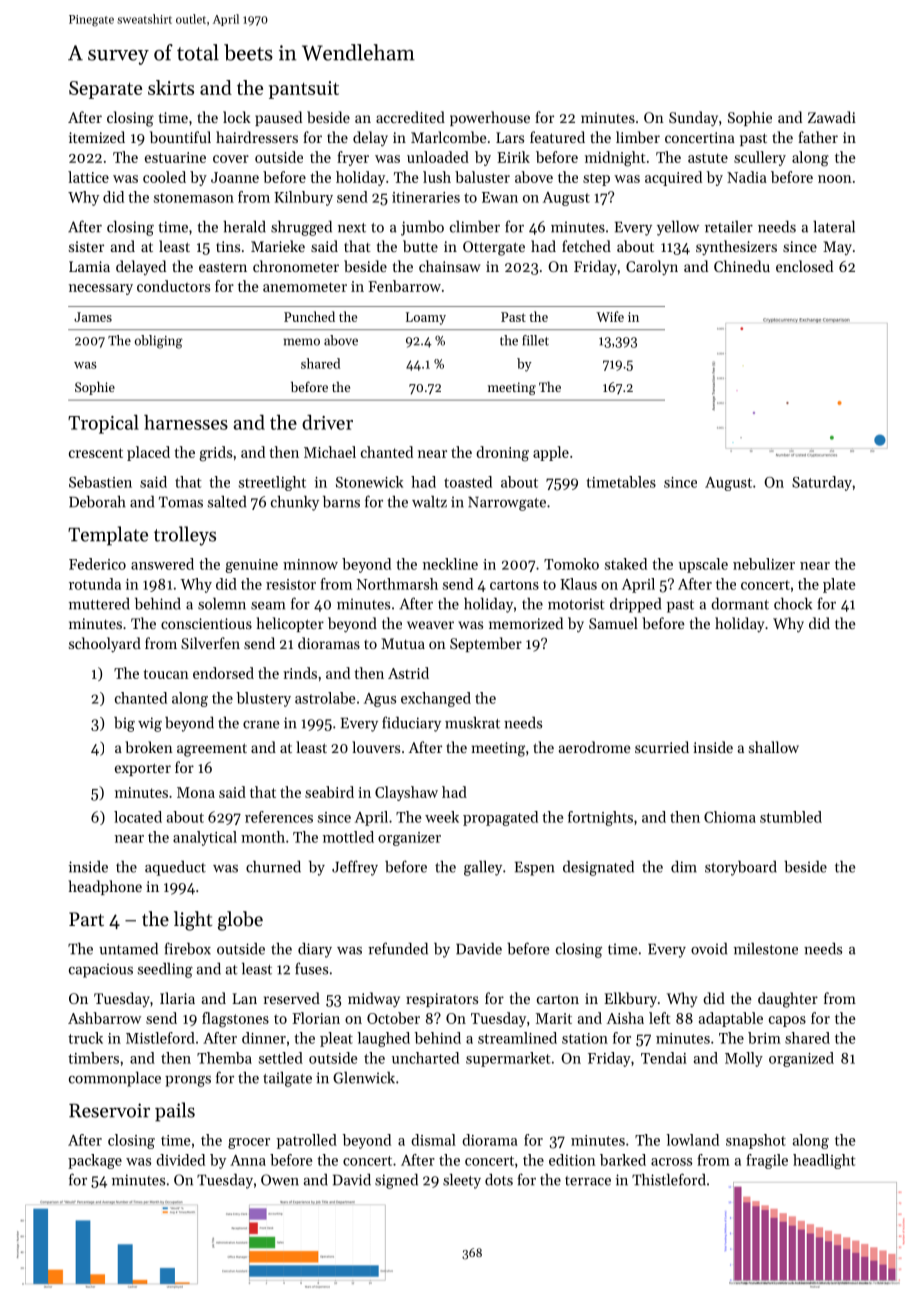 The height and width of the page is (1308, 924). I want to click on fragile, so click(767, 1161).
